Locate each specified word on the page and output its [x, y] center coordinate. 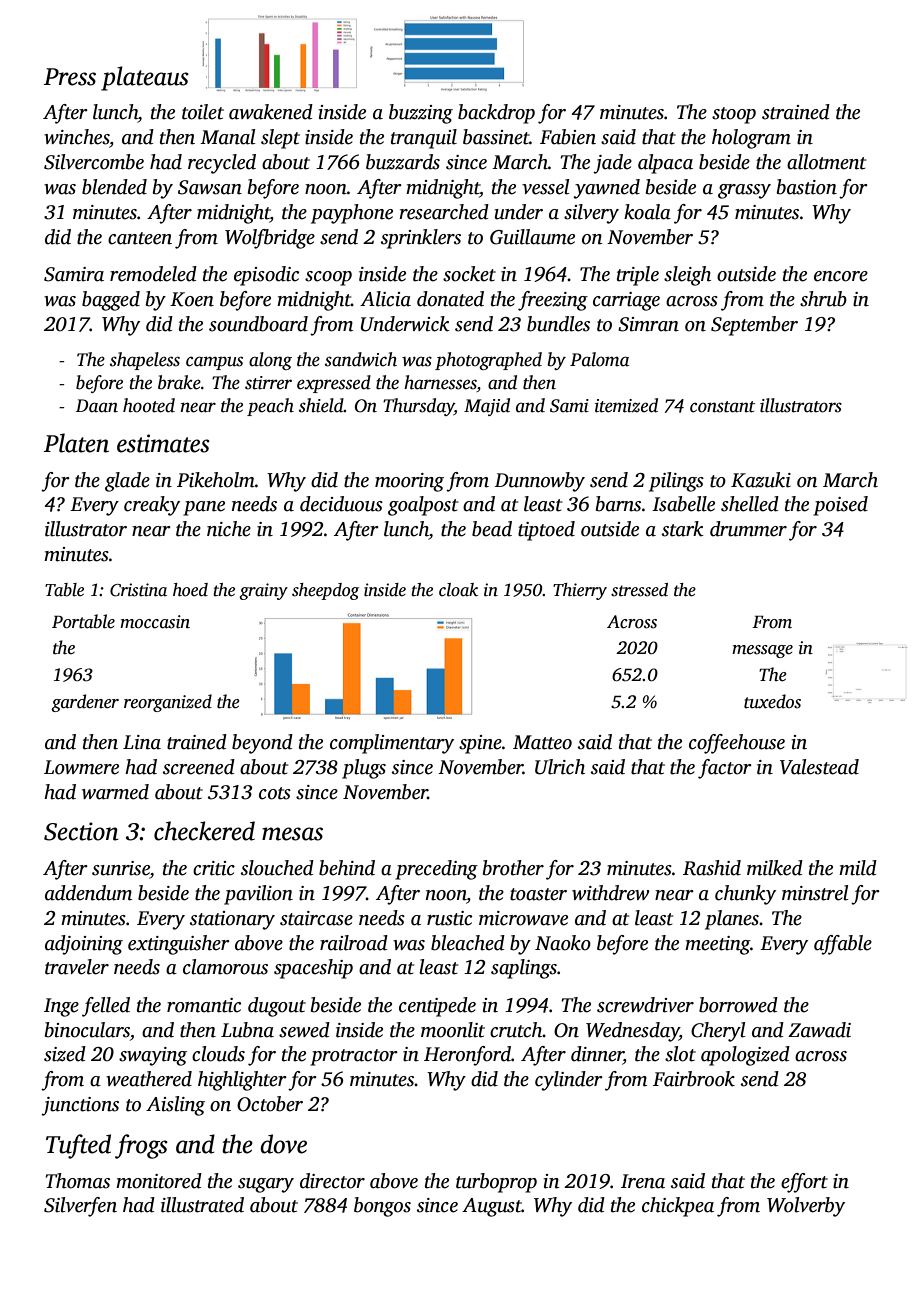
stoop [734, 115]
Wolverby [806, 1207]
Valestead [819, 767]
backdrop [496, 114]
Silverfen [80, 1207]
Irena [643, 1181]
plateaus [145, 78]
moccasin [155, 622]
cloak [458, 590]
